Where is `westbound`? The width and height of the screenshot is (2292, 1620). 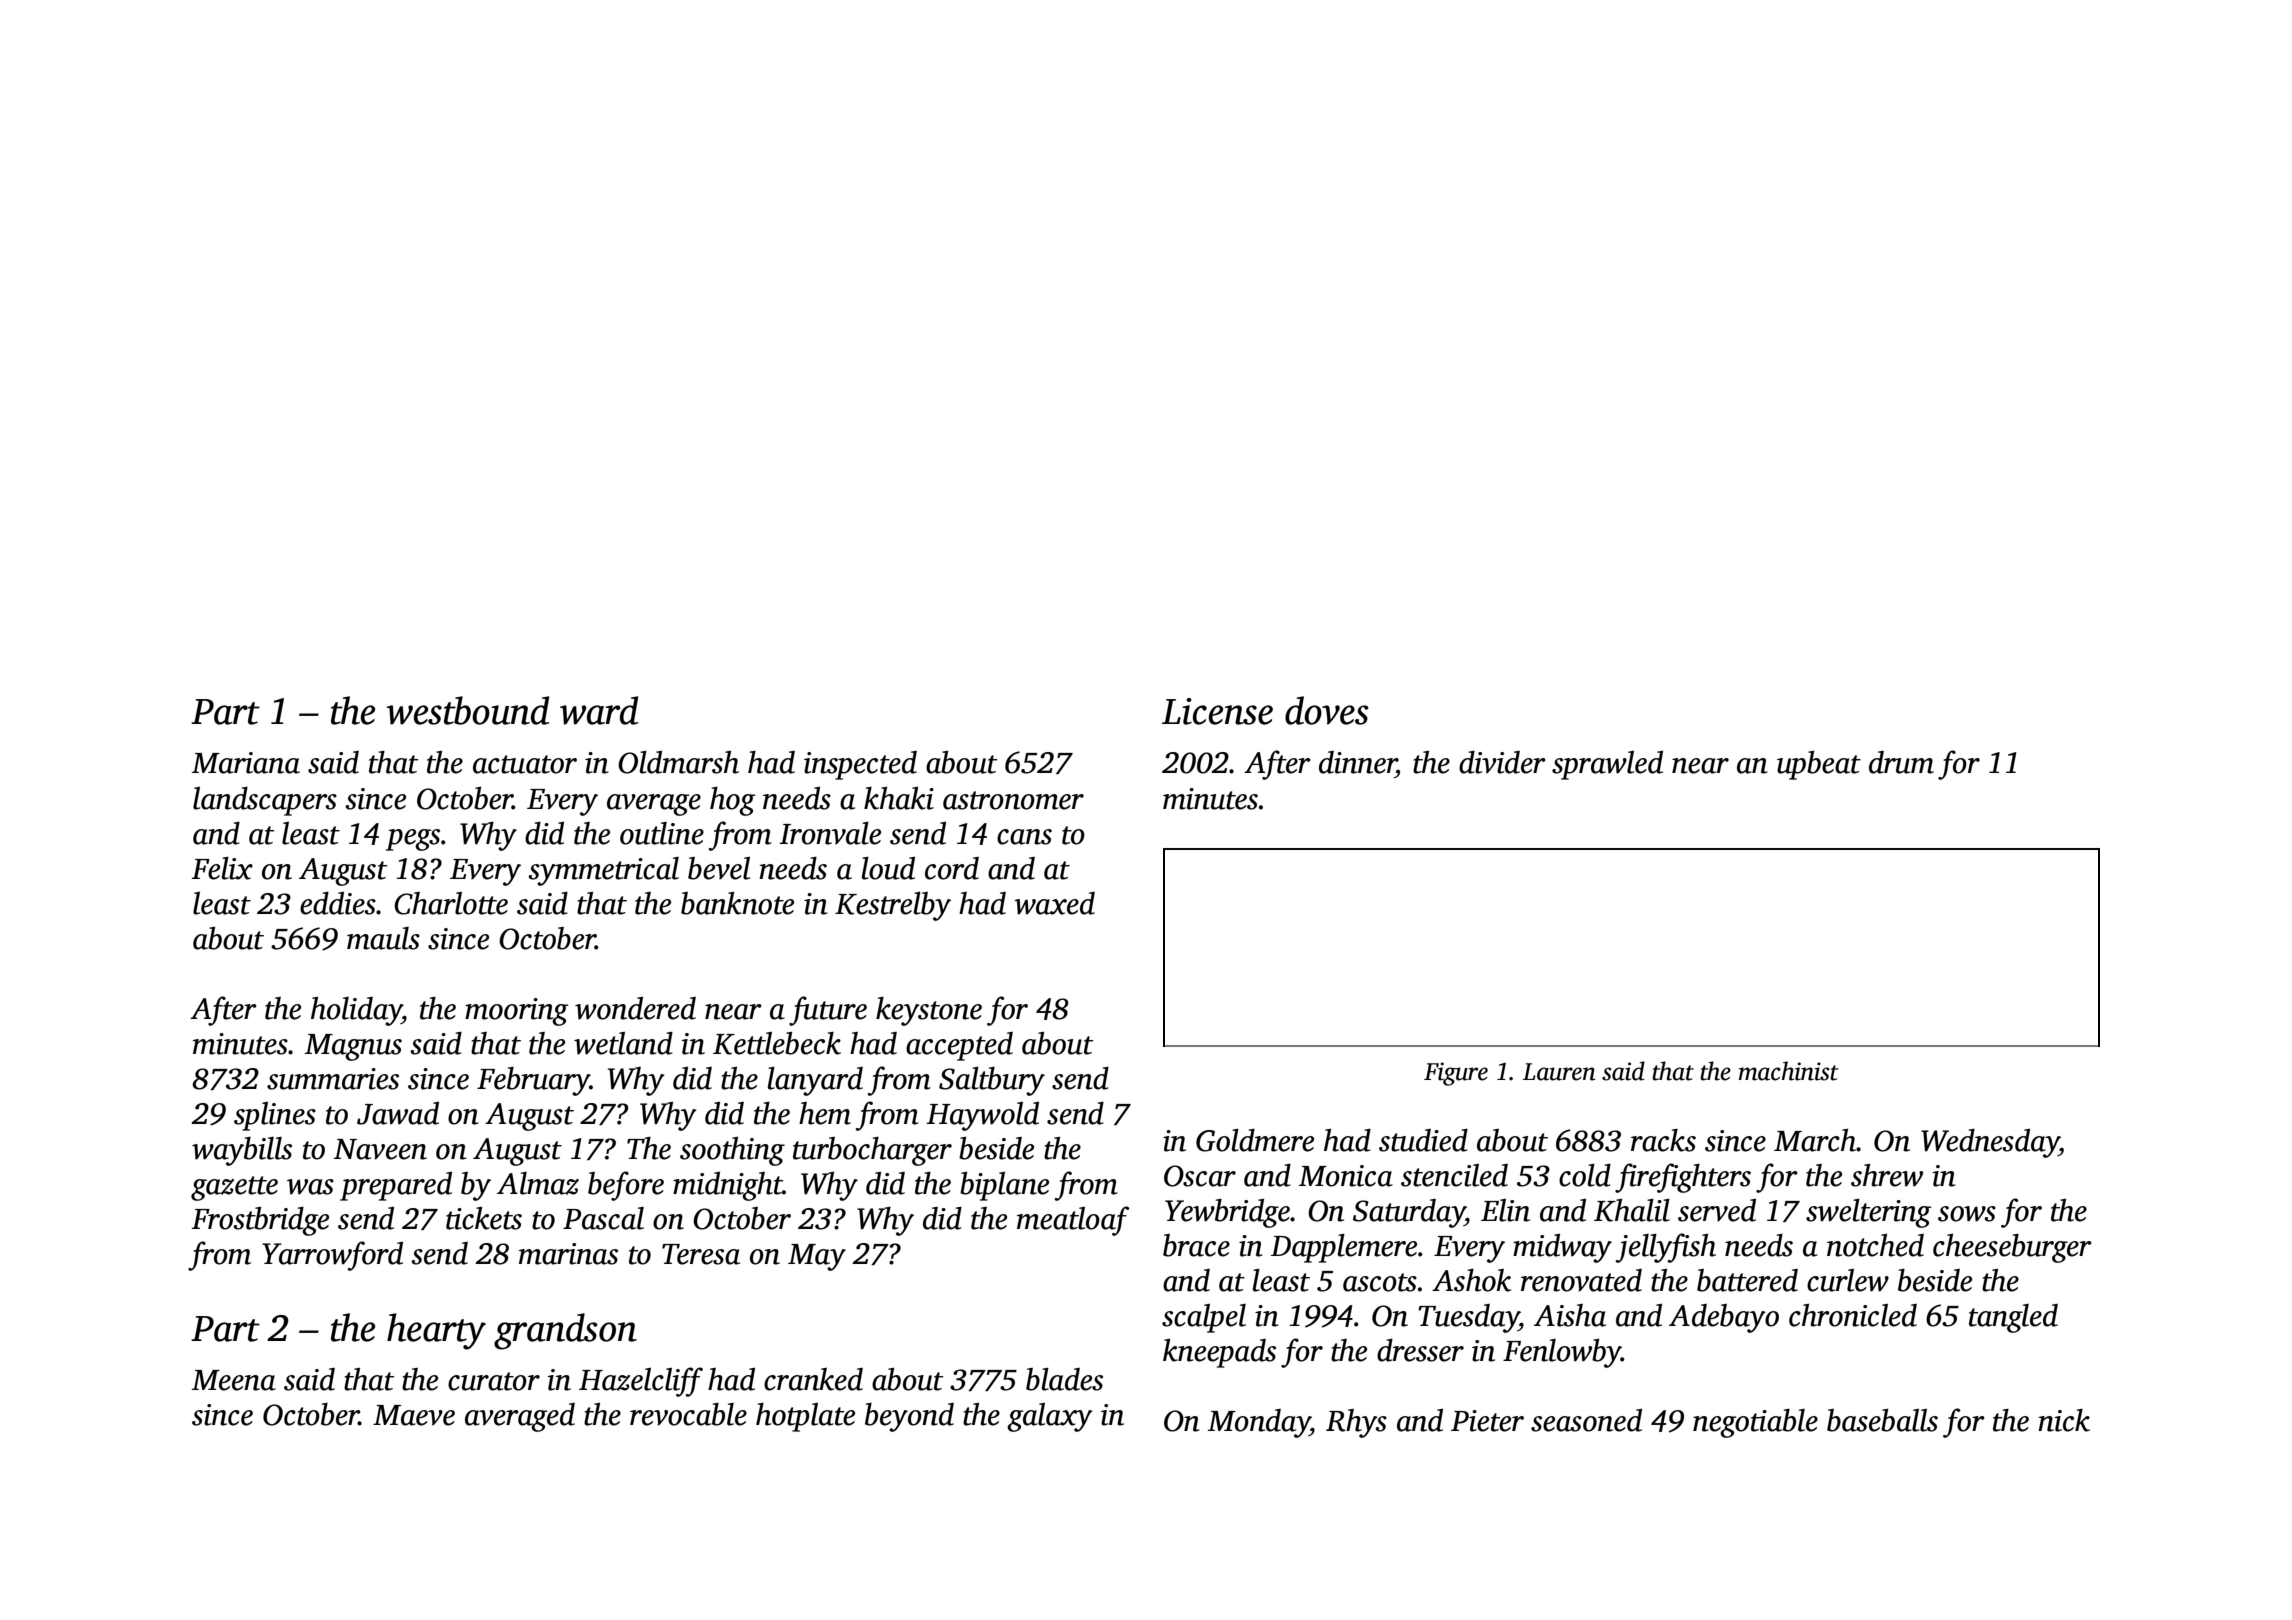 westbound is located at coordinates (467, 710).
